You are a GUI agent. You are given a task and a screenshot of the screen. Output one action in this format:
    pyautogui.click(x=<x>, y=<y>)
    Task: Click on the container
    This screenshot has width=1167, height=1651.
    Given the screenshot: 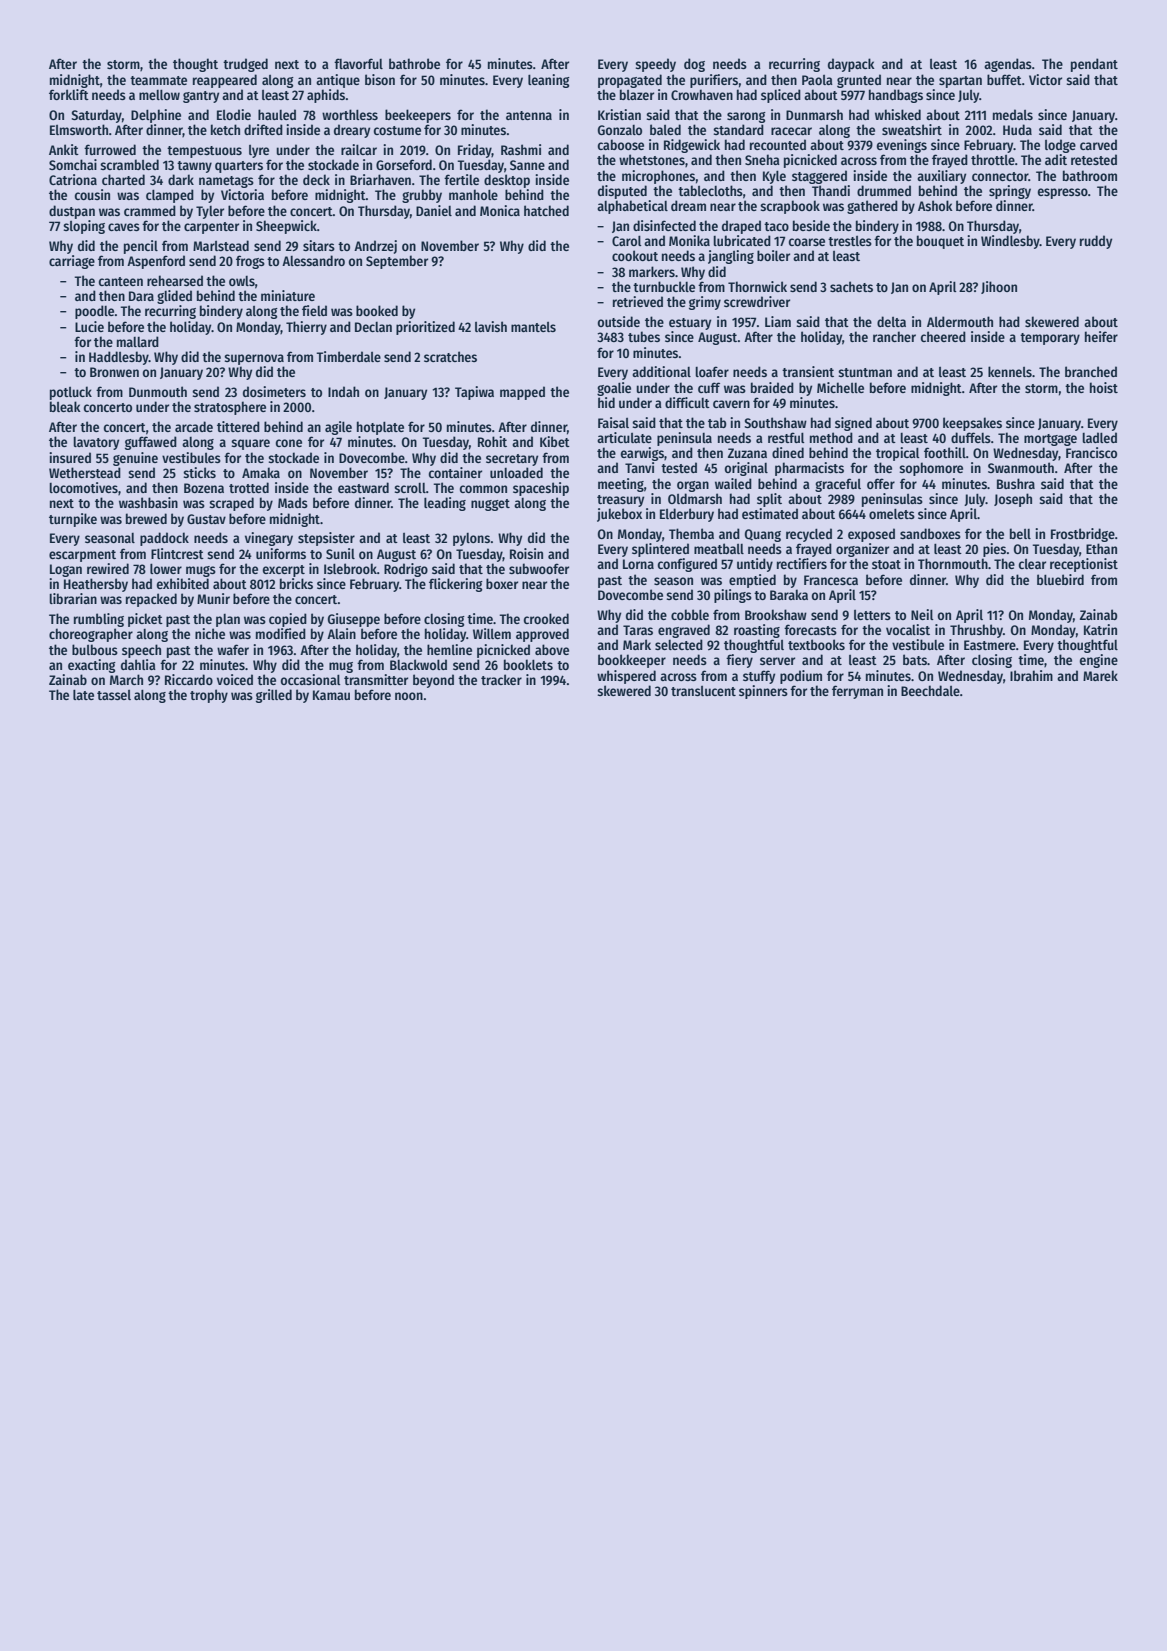 What is the action you would take?
    pyautogui.click(x=455, y=472)
